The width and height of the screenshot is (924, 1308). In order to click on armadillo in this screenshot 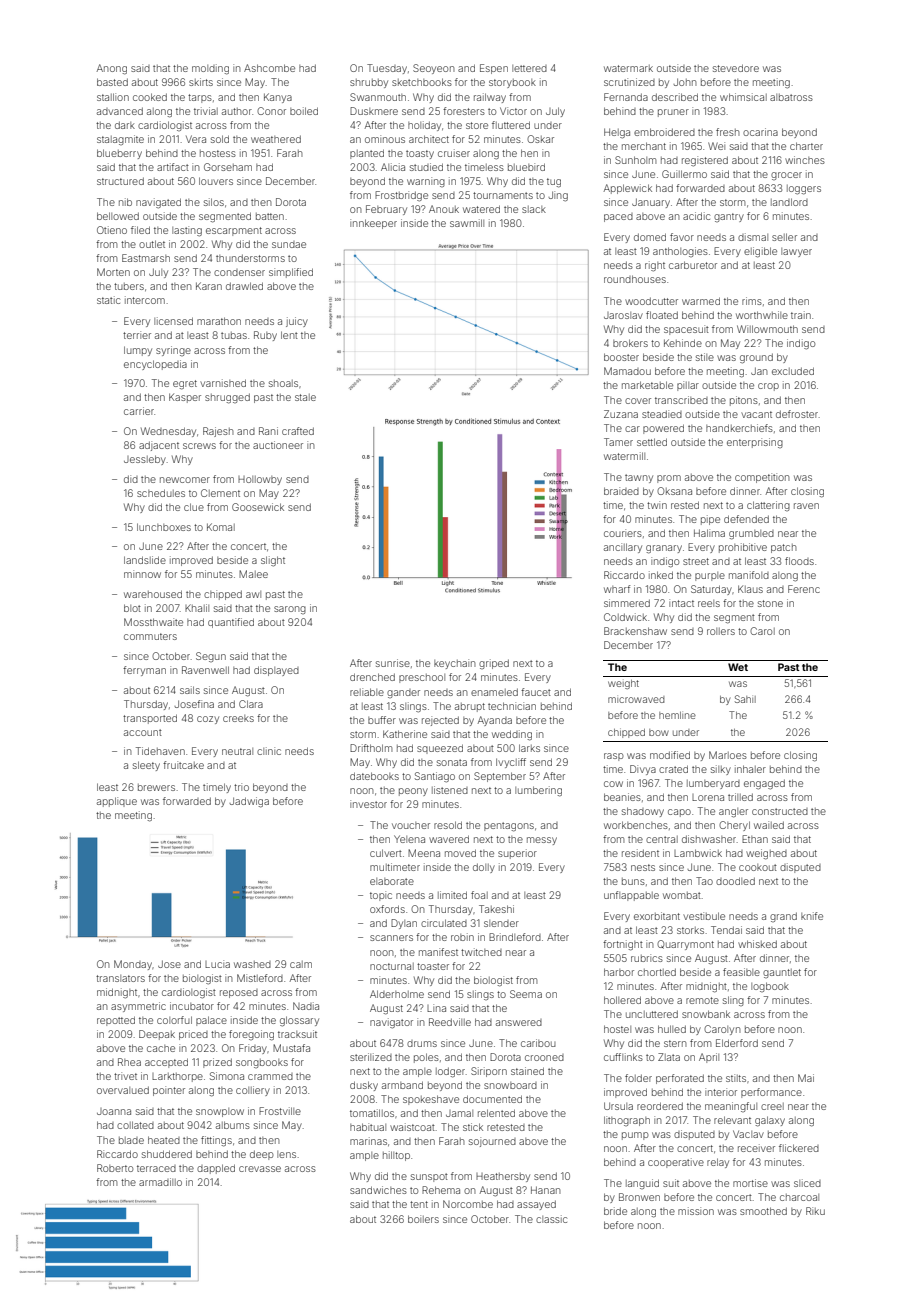, I will do `click(160, 1182)`.
